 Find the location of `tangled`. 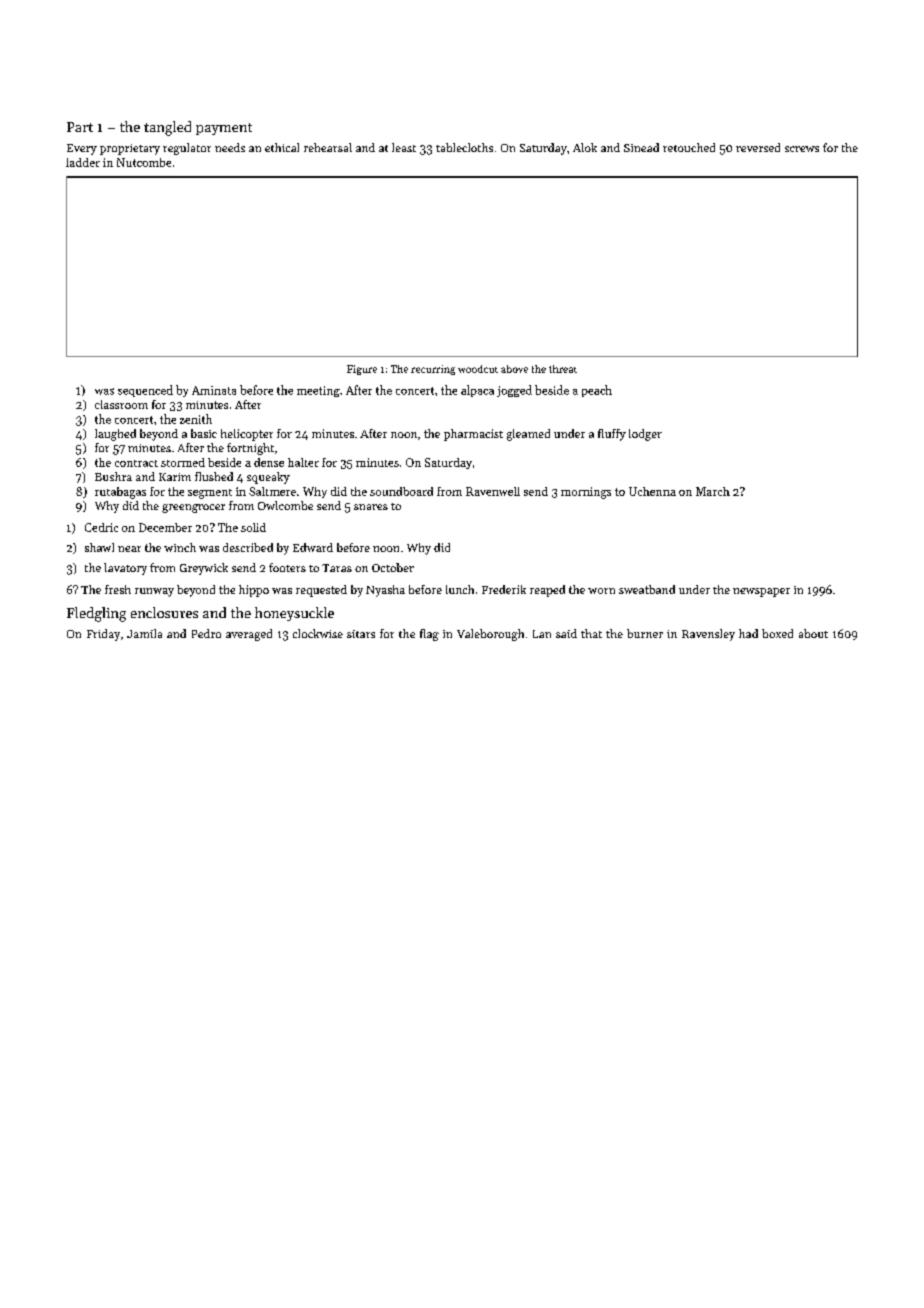

tangled is located at coordinates (167, 128).
